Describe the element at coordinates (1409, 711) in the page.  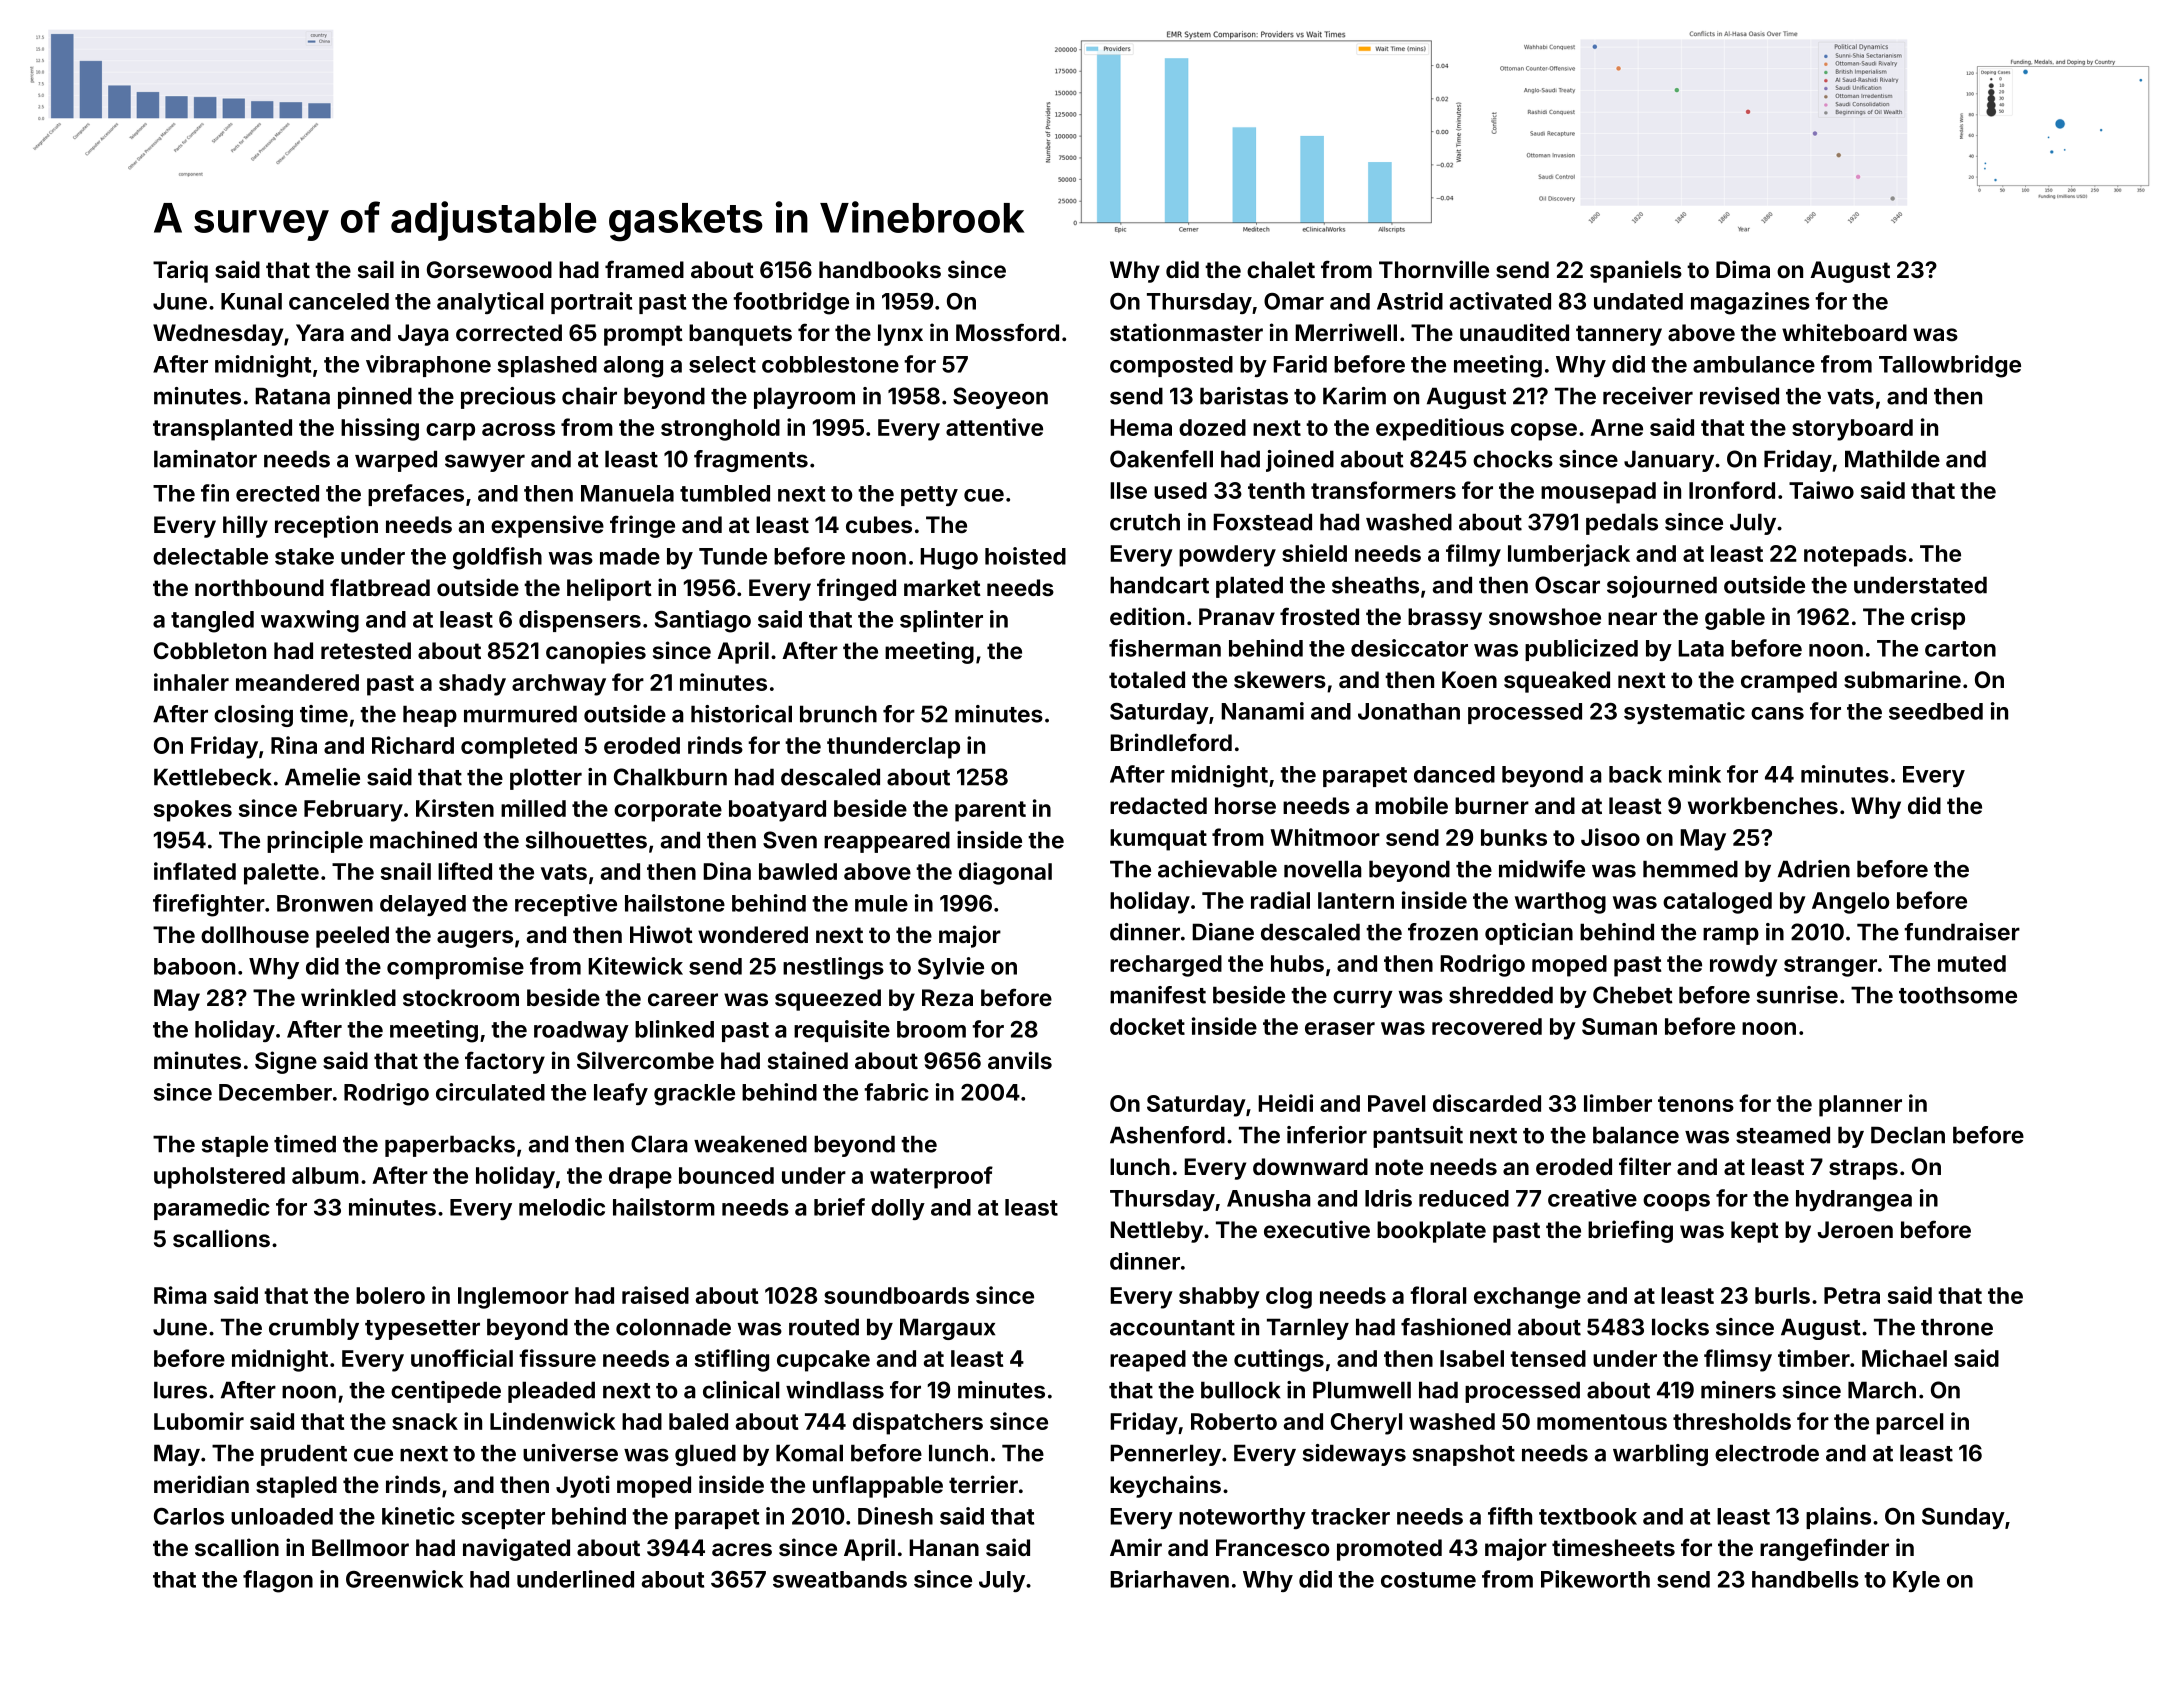
I see `Jonathan` at that location.
